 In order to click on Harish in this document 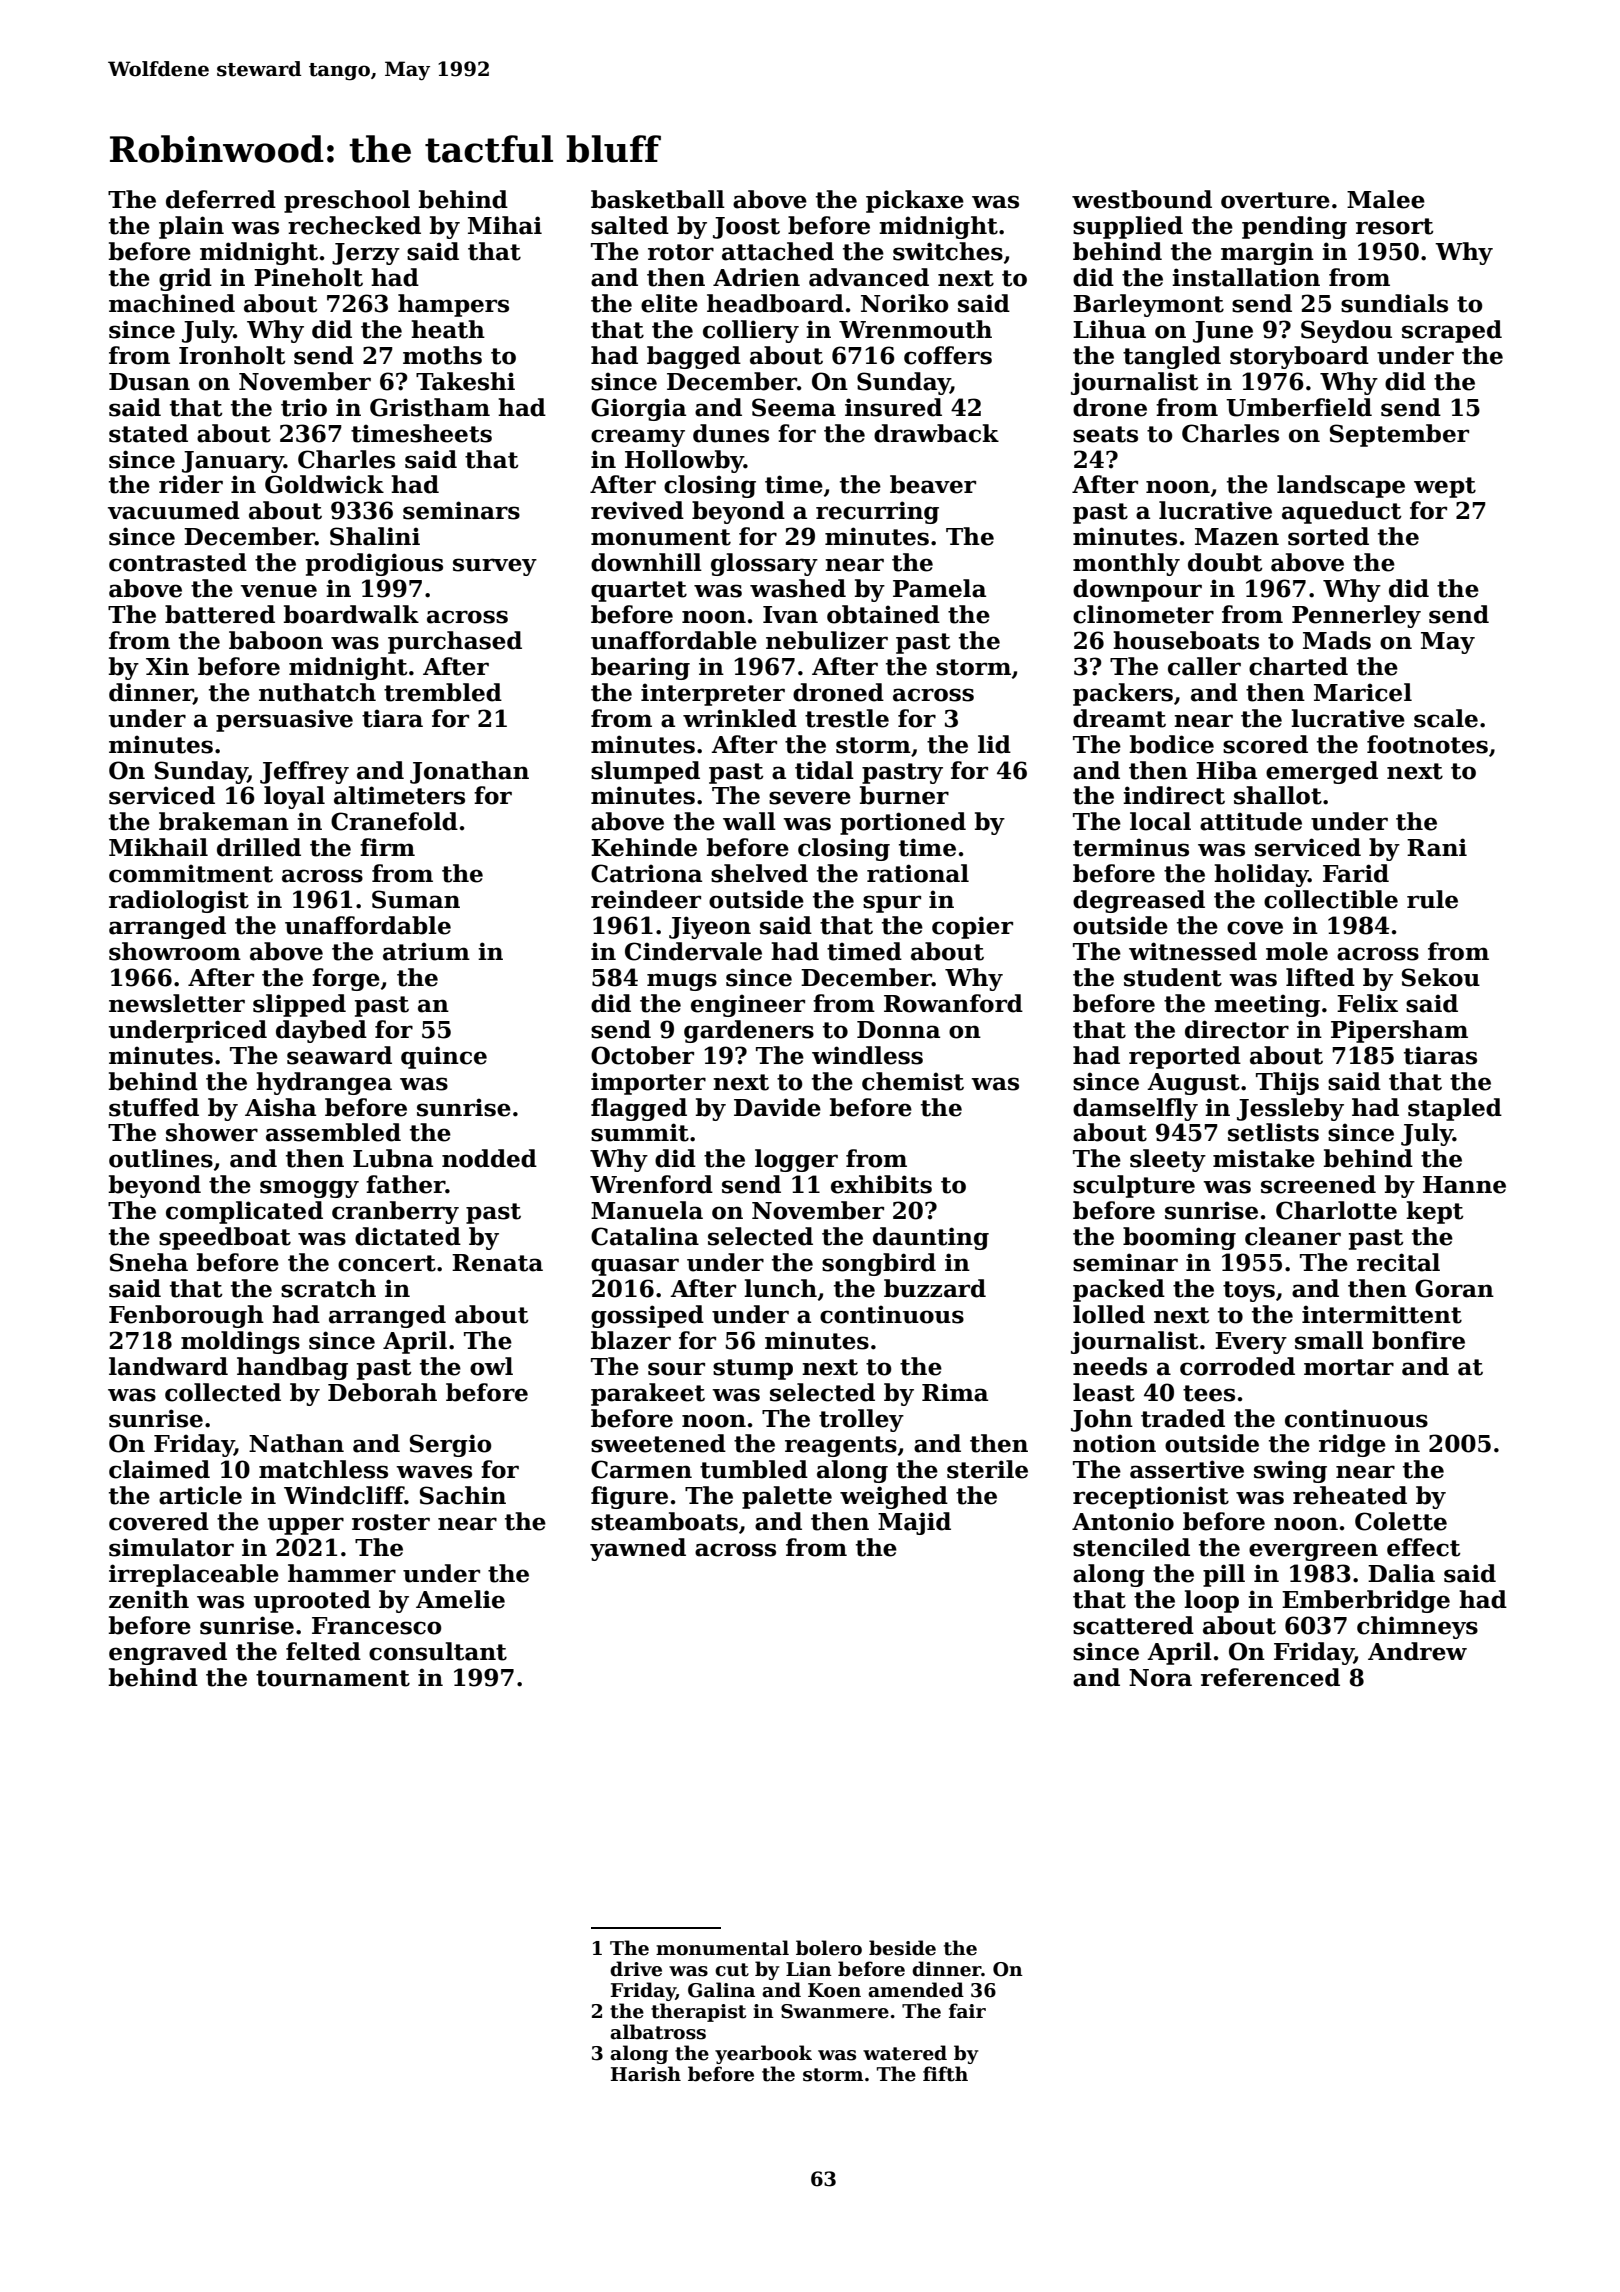, I will do `click(646, 2074)`.
